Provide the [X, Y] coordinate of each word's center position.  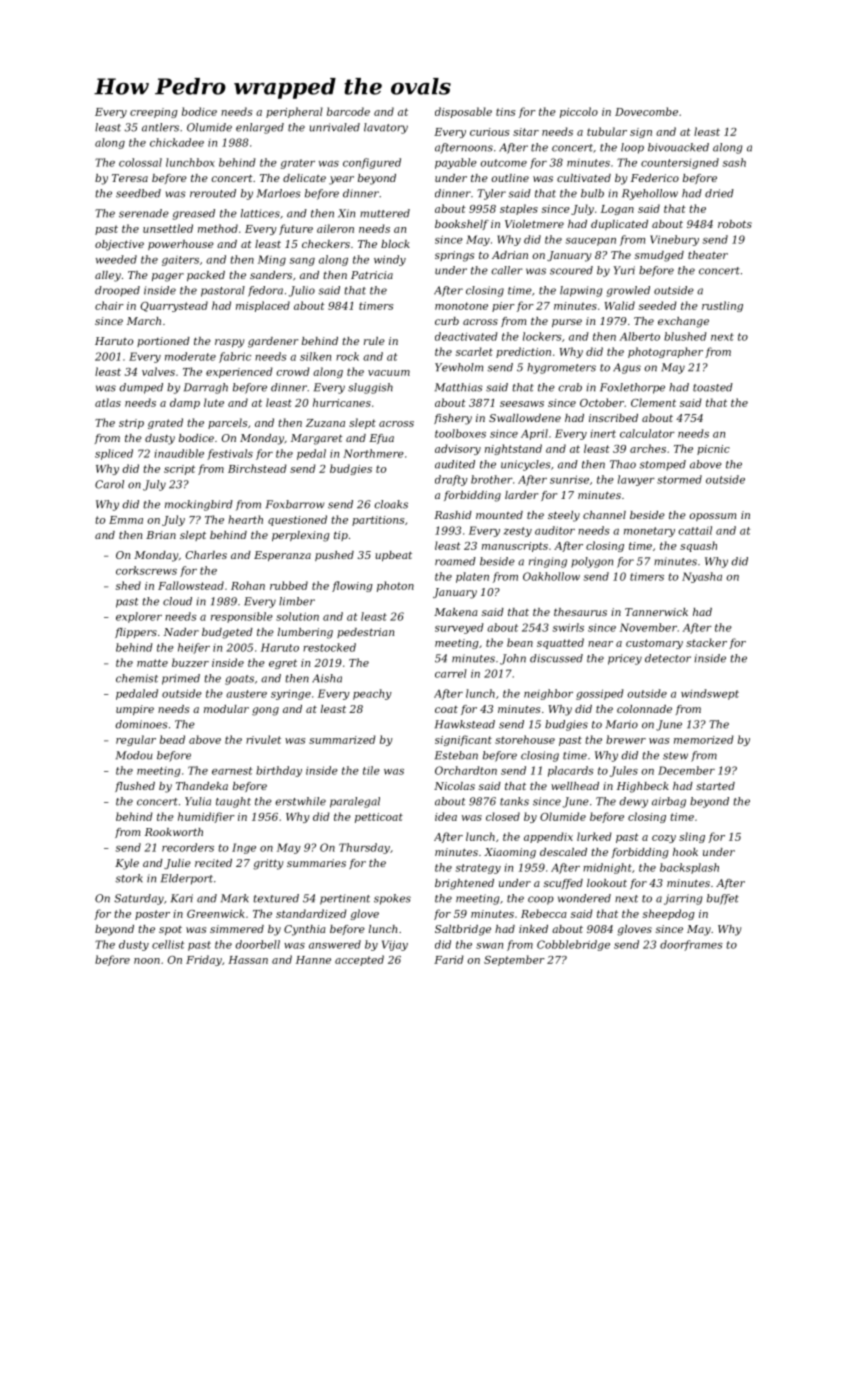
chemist [137, 678]
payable [456, 163]
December [686, 770]
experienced [239, 372]
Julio [302, 291]
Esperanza [282, 556]
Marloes [279, 193]
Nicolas [454, 786]
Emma [126, 520]
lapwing [581, 291]
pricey [625, 659]
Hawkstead [465, 724]
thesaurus [580, 612]
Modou [134, 755]
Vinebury [674, 240]
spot [170, 930]
